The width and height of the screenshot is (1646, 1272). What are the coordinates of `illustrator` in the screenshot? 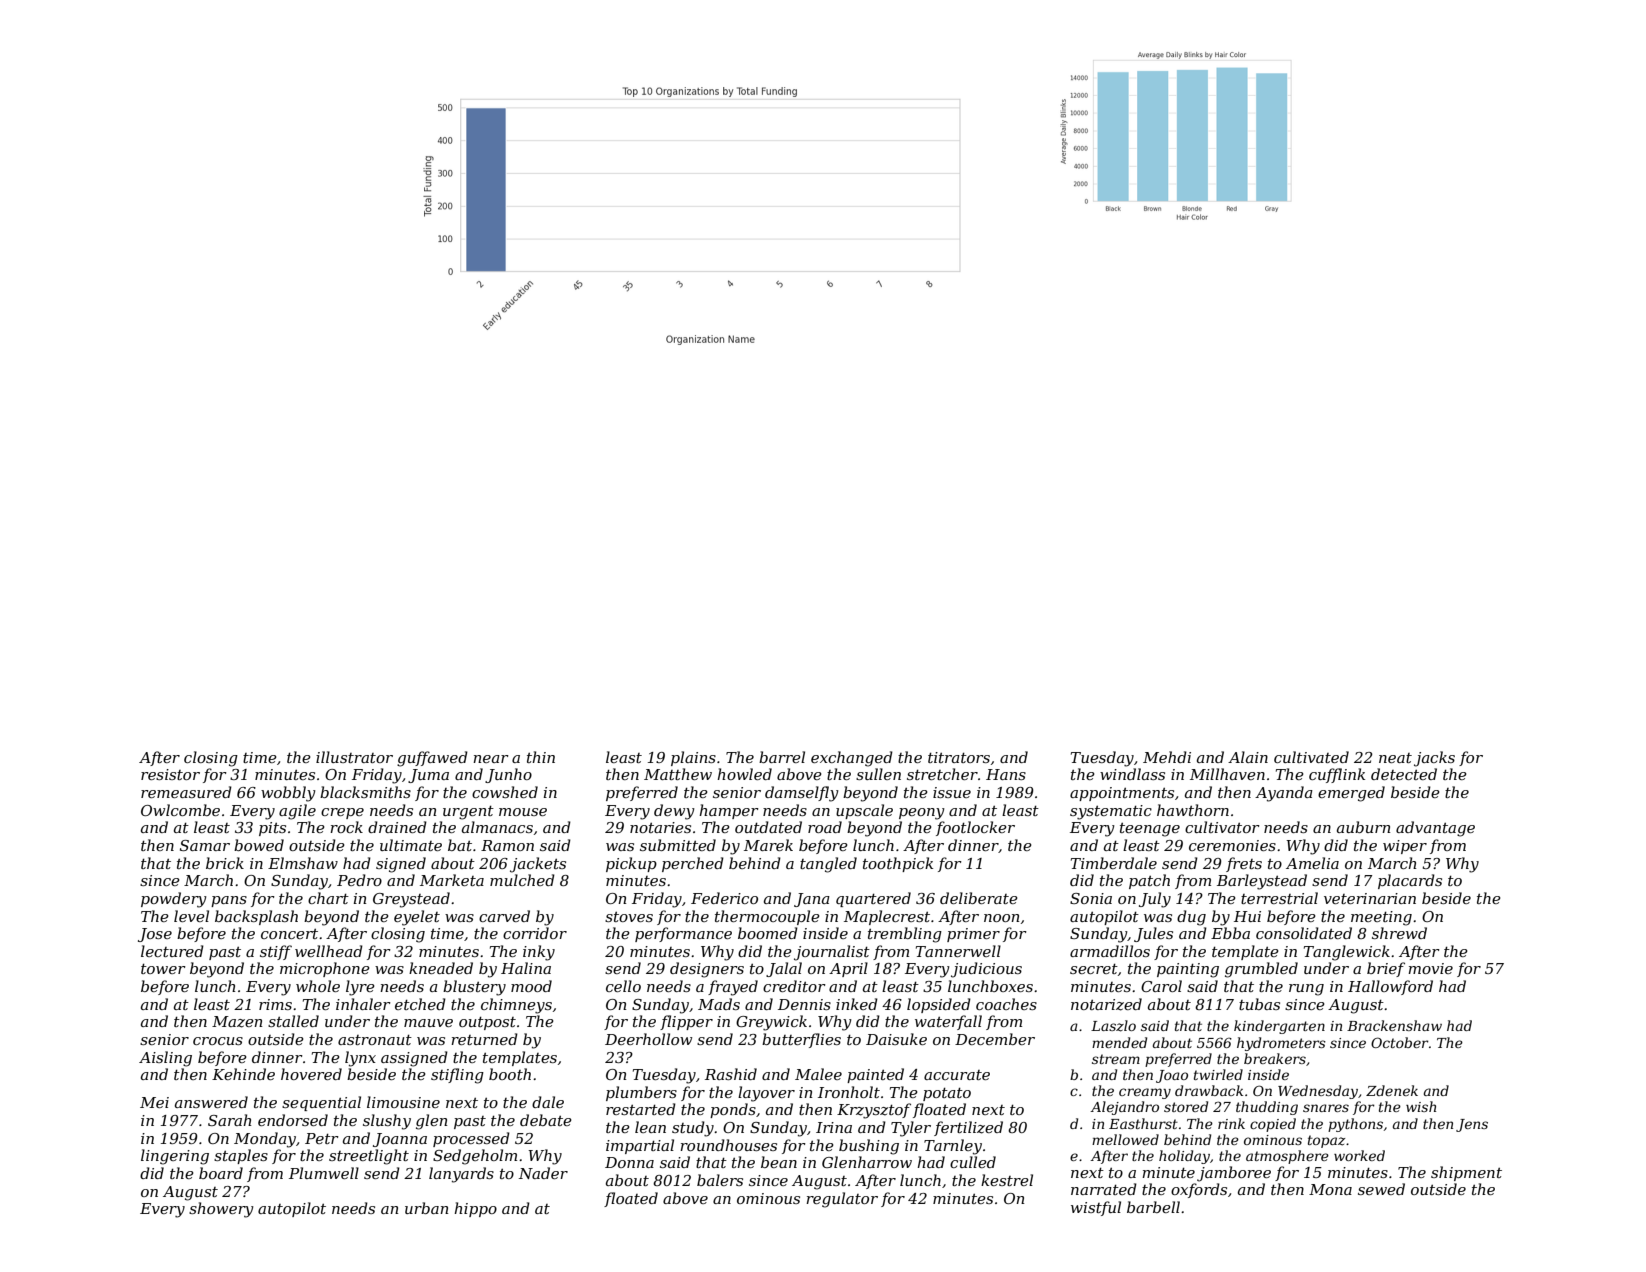 It's located at (354, 757).
